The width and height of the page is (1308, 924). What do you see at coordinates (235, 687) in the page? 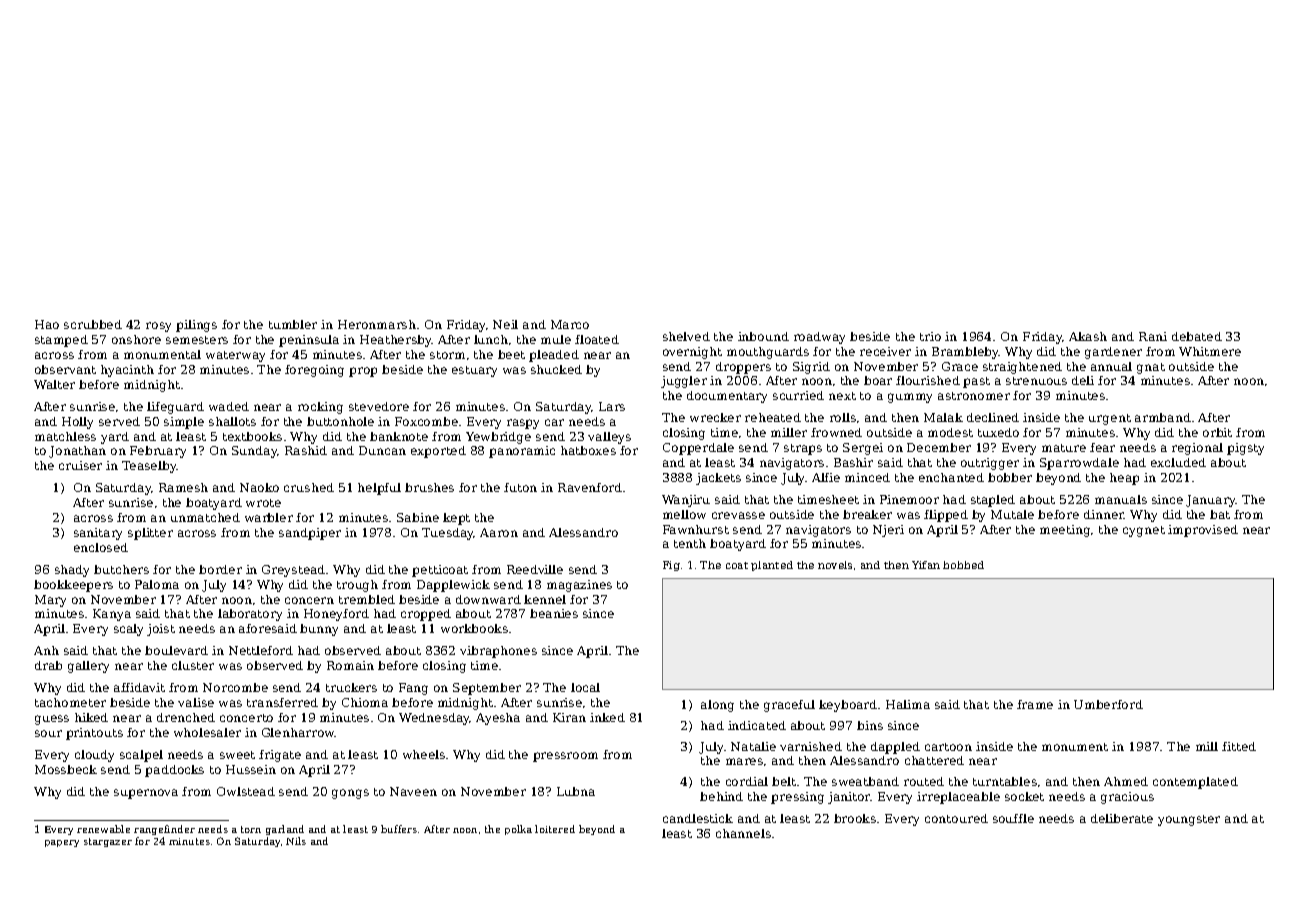
I see `Norcombe` at bounding box center [235, 687].
